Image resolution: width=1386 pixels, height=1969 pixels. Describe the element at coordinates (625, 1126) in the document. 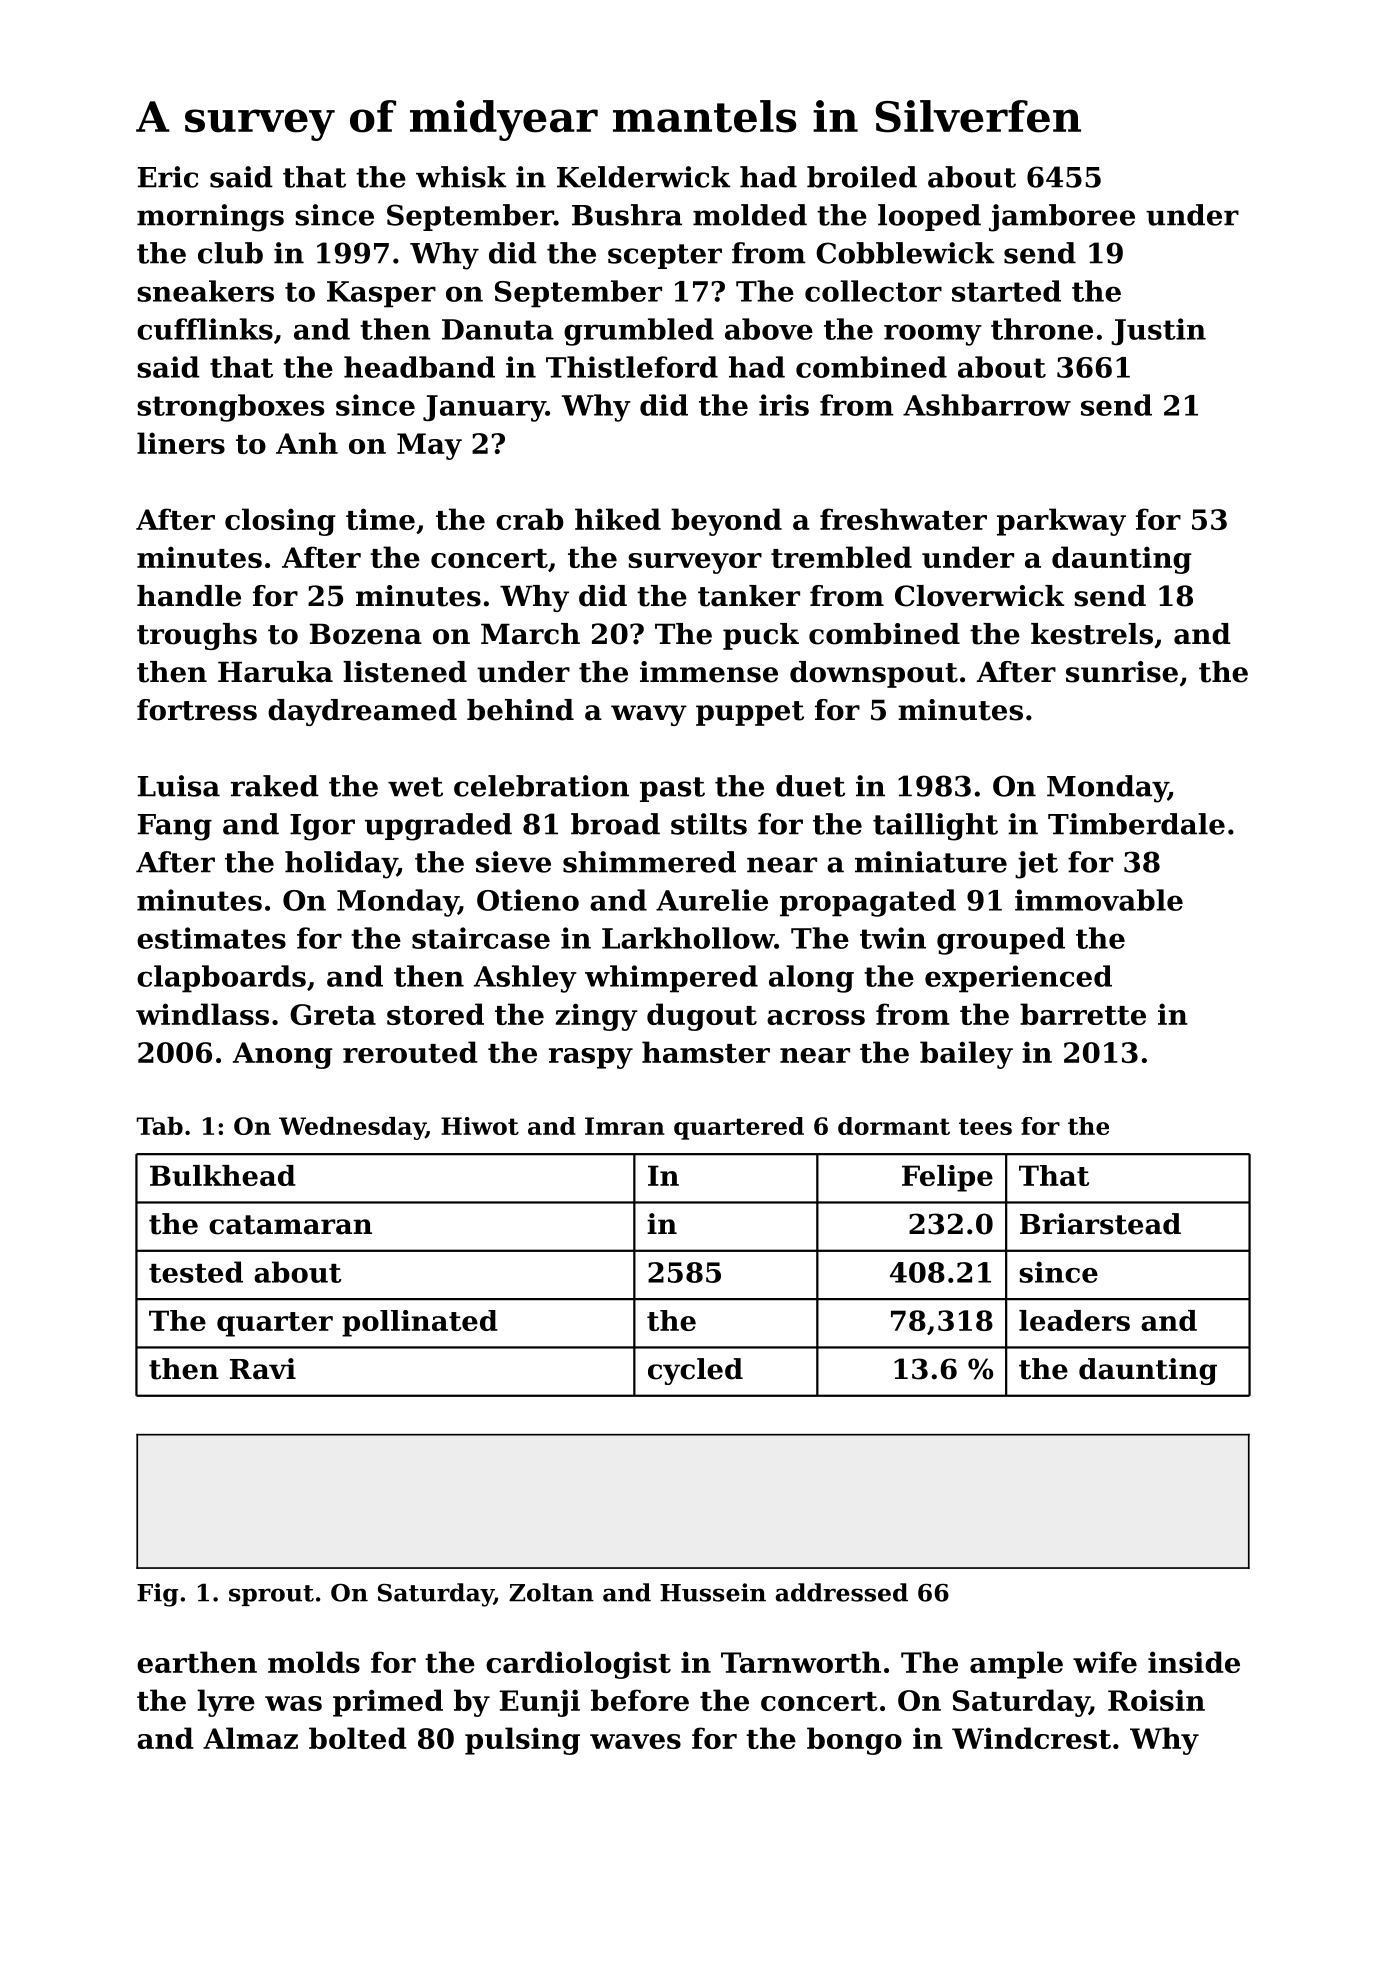

I see `Imran` at that location.
